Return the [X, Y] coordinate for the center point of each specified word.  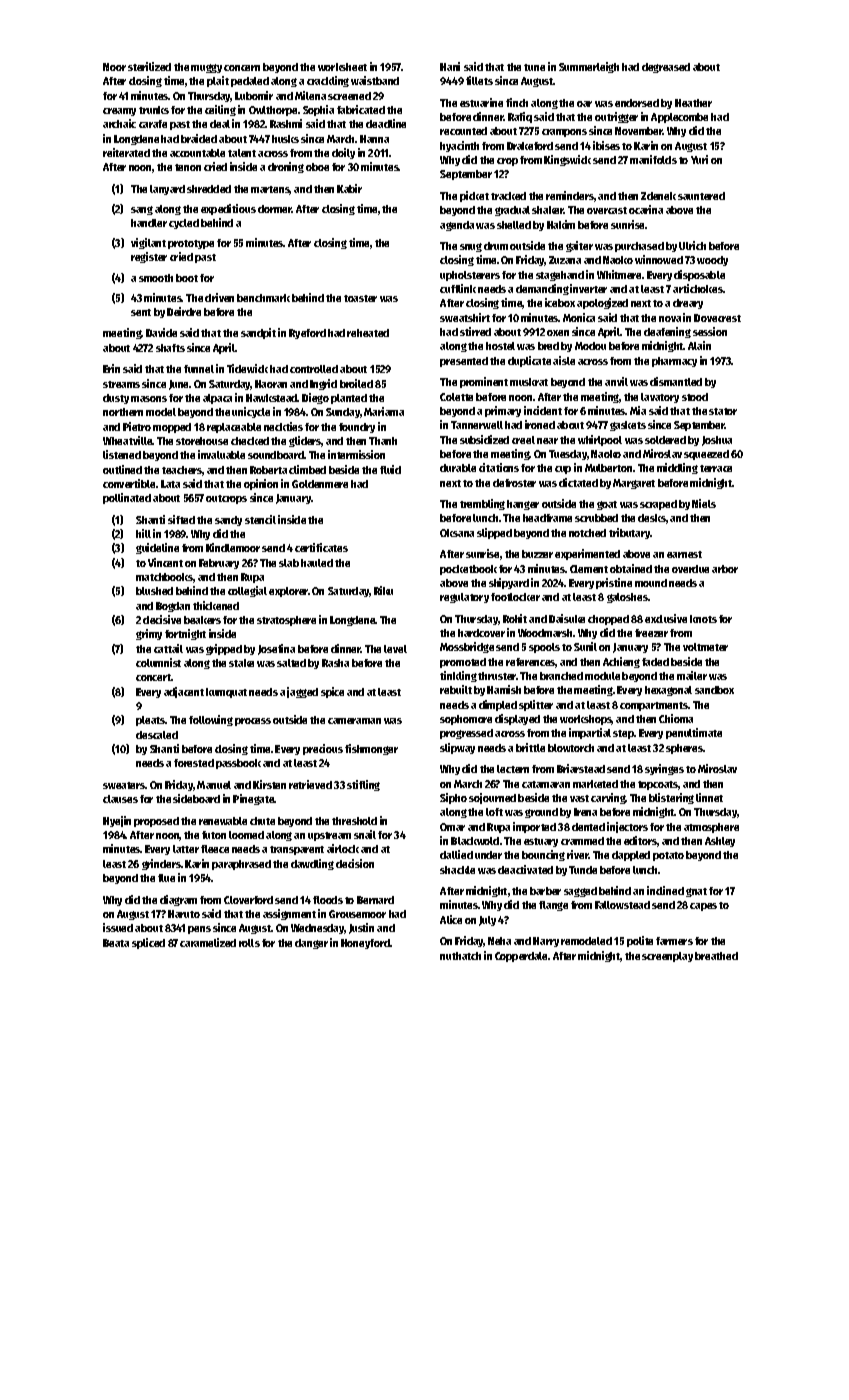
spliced [148, 943]
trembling [482, 504]
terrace [716, 468]
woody [712, 261]
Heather [693, 103]
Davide [161, 332]
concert [154, 677]
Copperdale [522, 957]
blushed [154, 591]
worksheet [342, 67]
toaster [360, 298]
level [395, 649]
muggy [206, 68]
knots [703, 619]
